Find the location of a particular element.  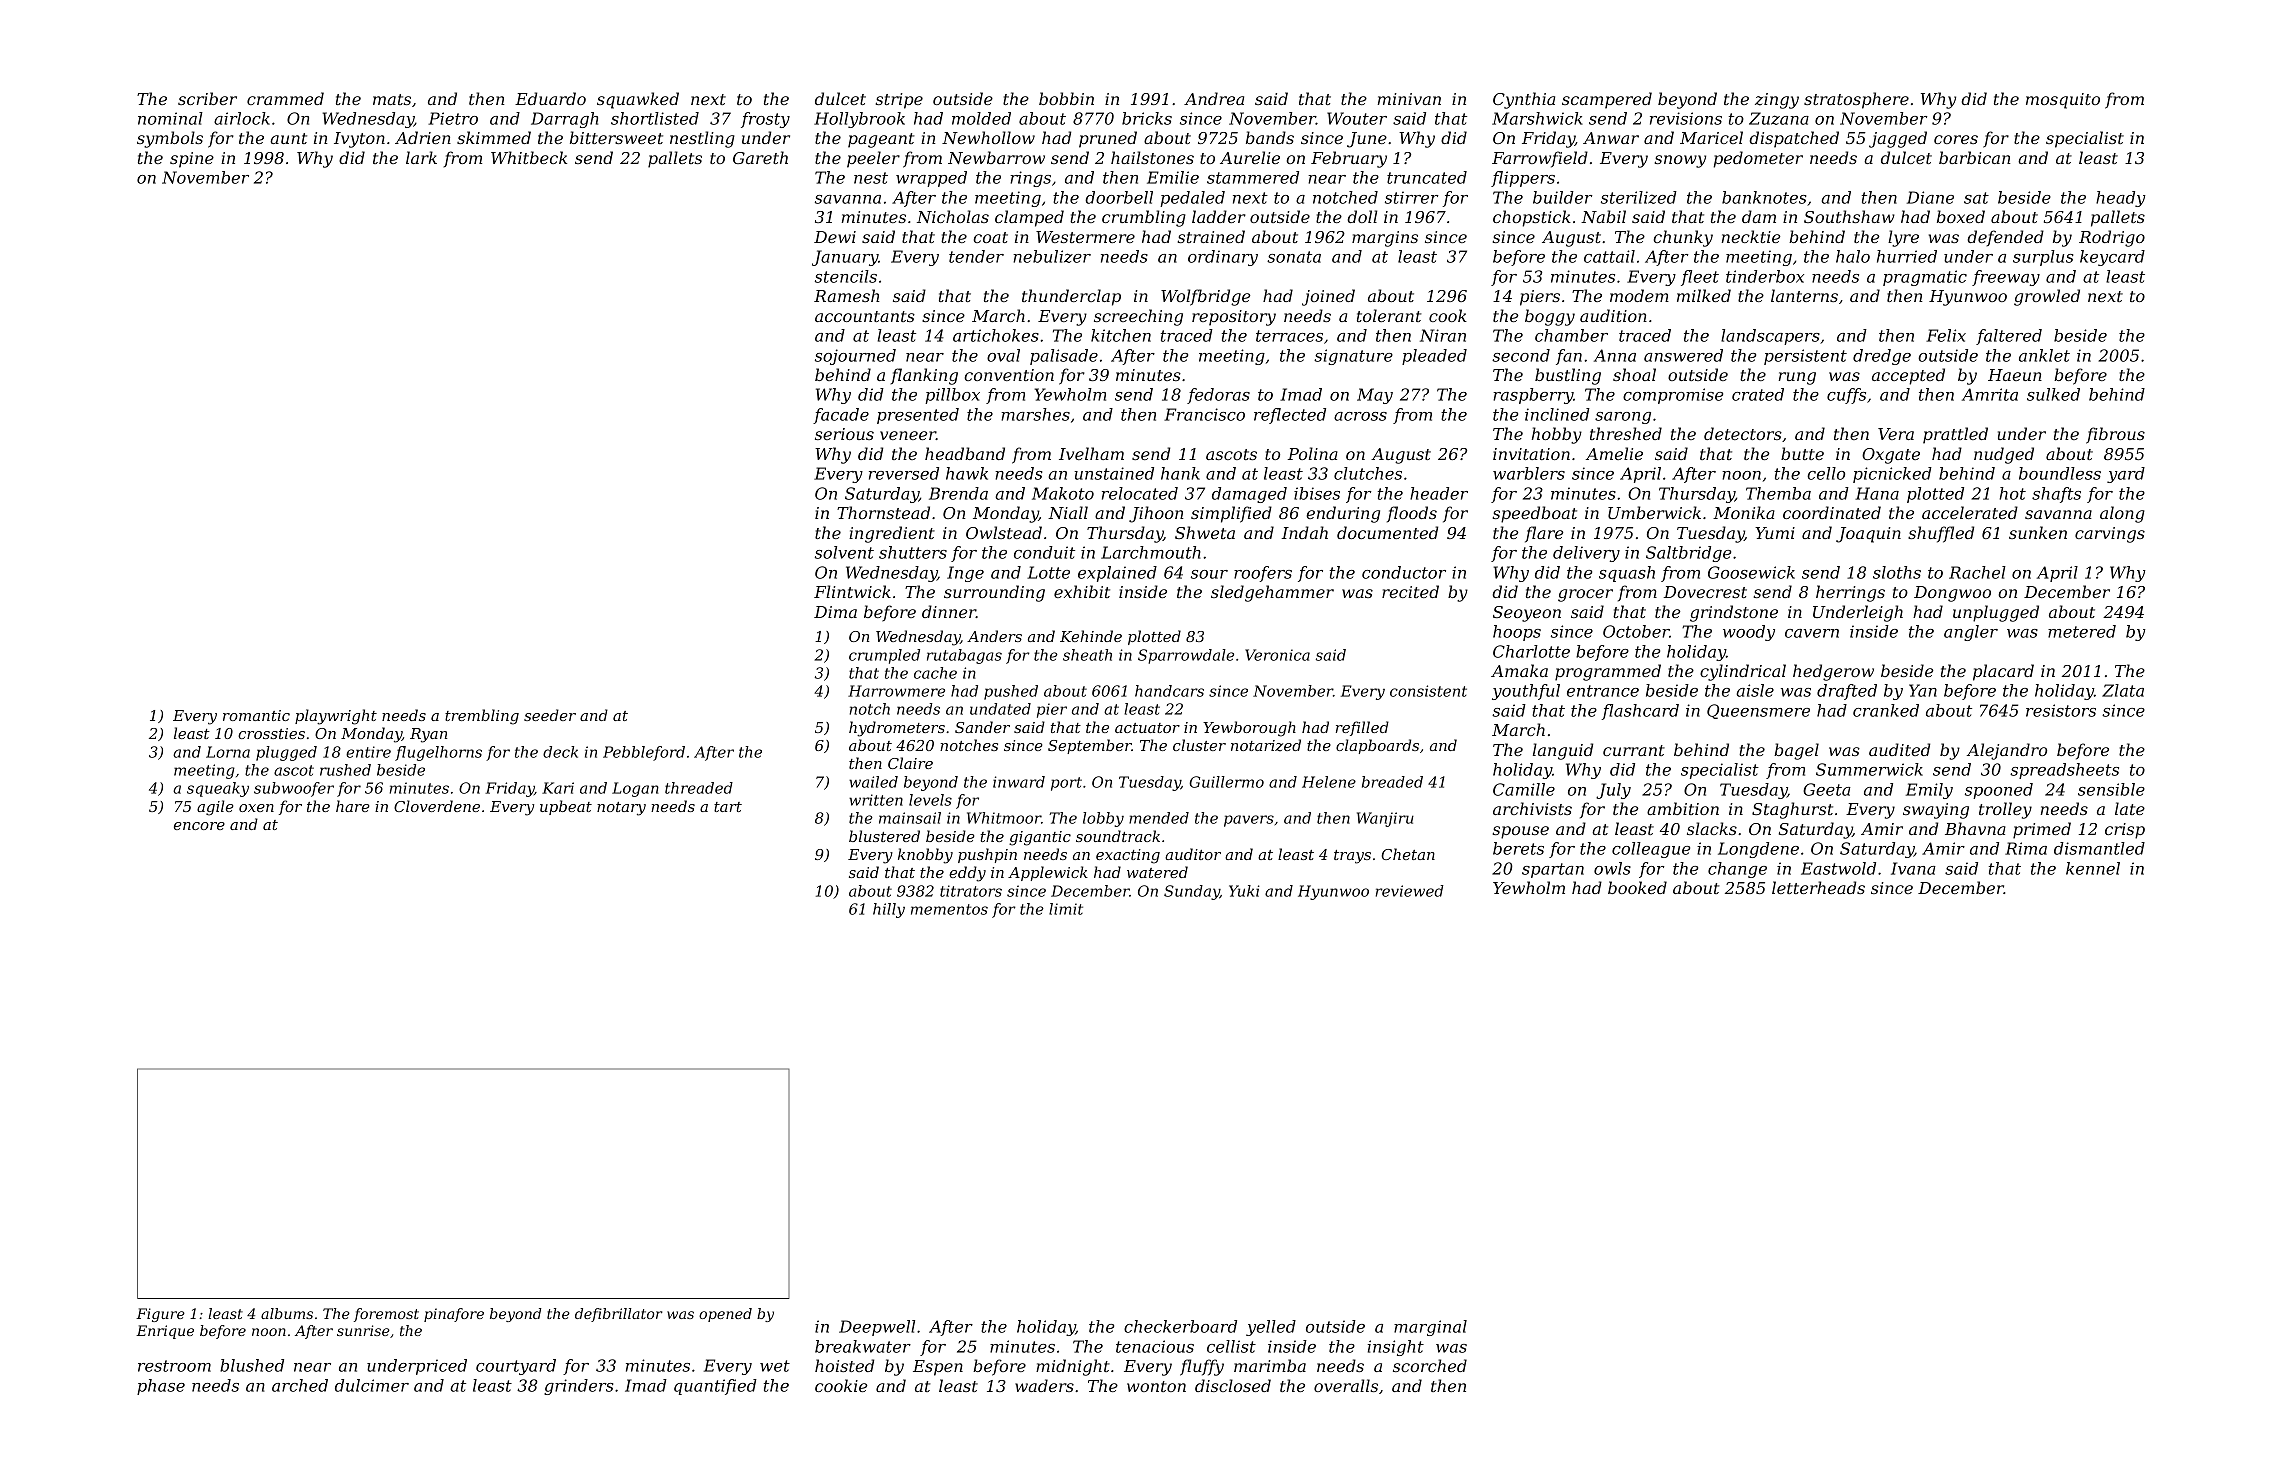

reviewed is located at coordinates (1409, 891).
